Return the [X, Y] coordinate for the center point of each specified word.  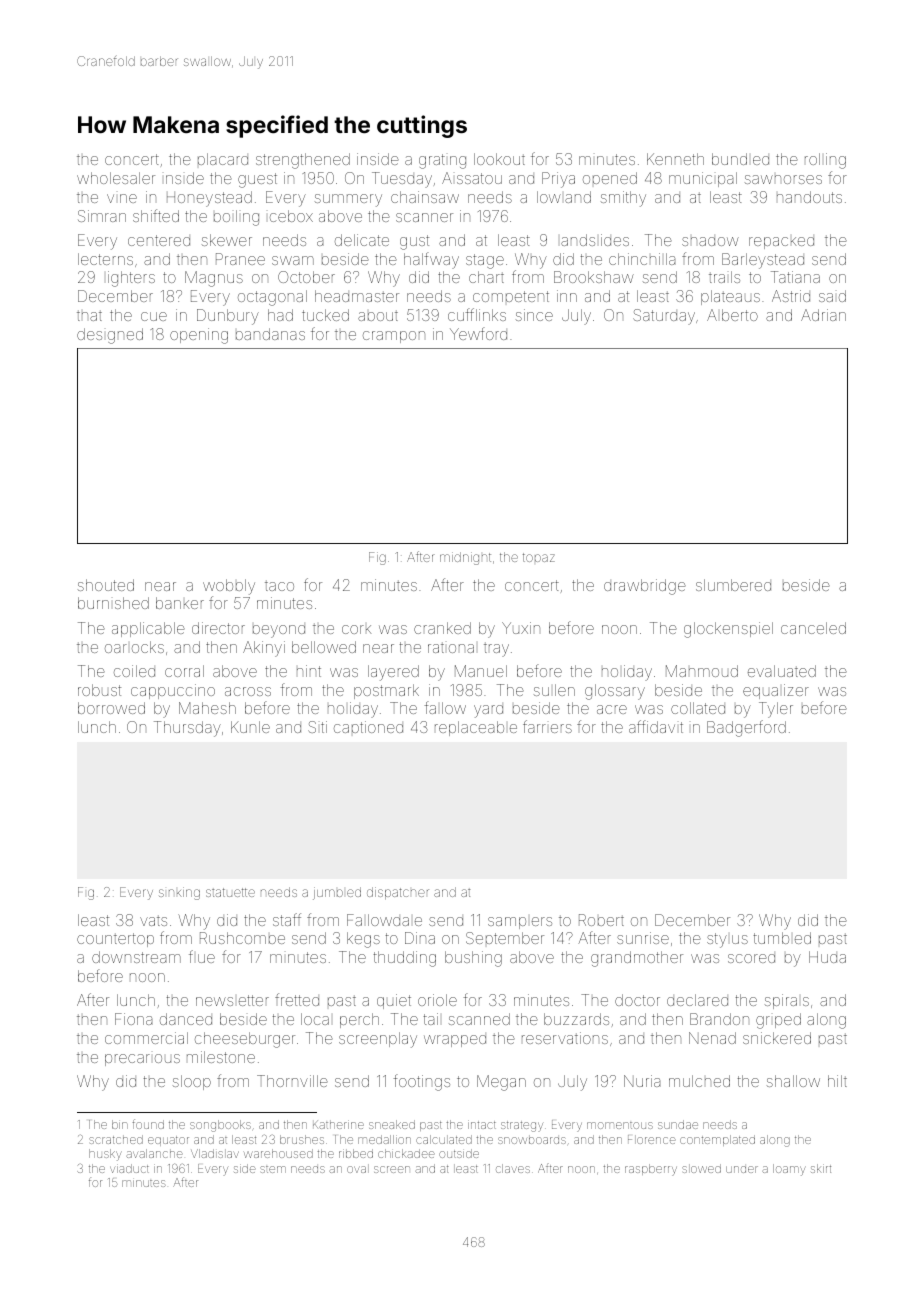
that [89, 315]
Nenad [712, 1038]
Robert [601, 920]
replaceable [476, 728]
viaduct [129, 1168]
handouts [809, 197]
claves [513, 1168]
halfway [431, 260]
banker [180, 603]
